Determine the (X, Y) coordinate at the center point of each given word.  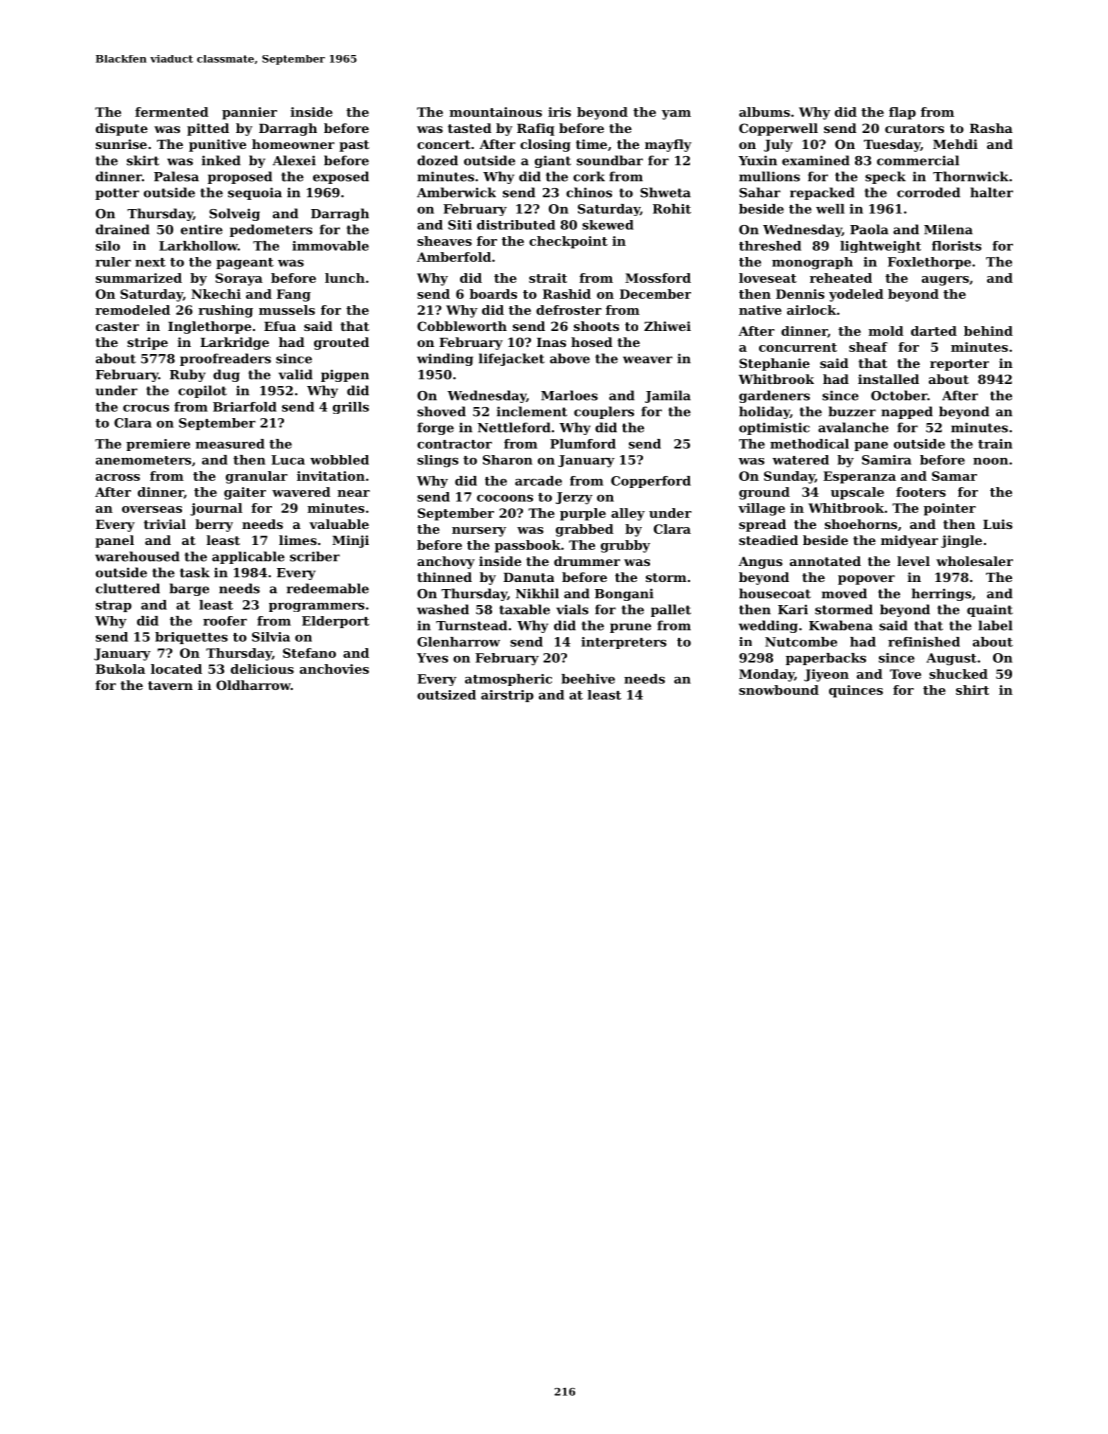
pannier (249, 113)
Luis (998, 524)
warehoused (137, 556)
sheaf (868, 347)
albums (764, 112)
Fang (294, 295)
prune (630, 628)
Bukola (120, 669)
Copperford (651, 482)
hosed (591, 342)
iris (559, 112)
